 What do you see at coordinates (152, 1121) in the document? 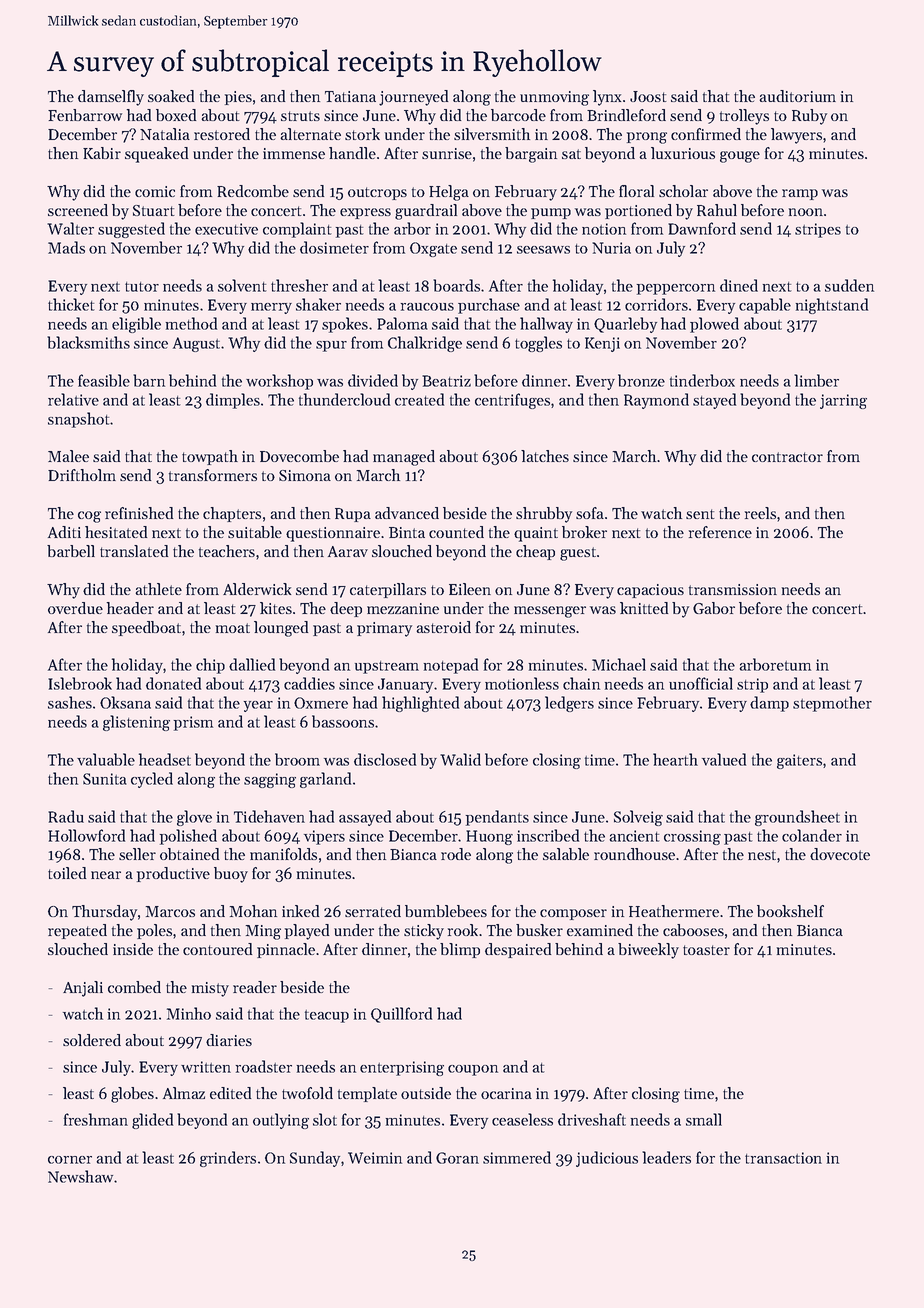
I see `glided` at bounding box center [152, 1121].
